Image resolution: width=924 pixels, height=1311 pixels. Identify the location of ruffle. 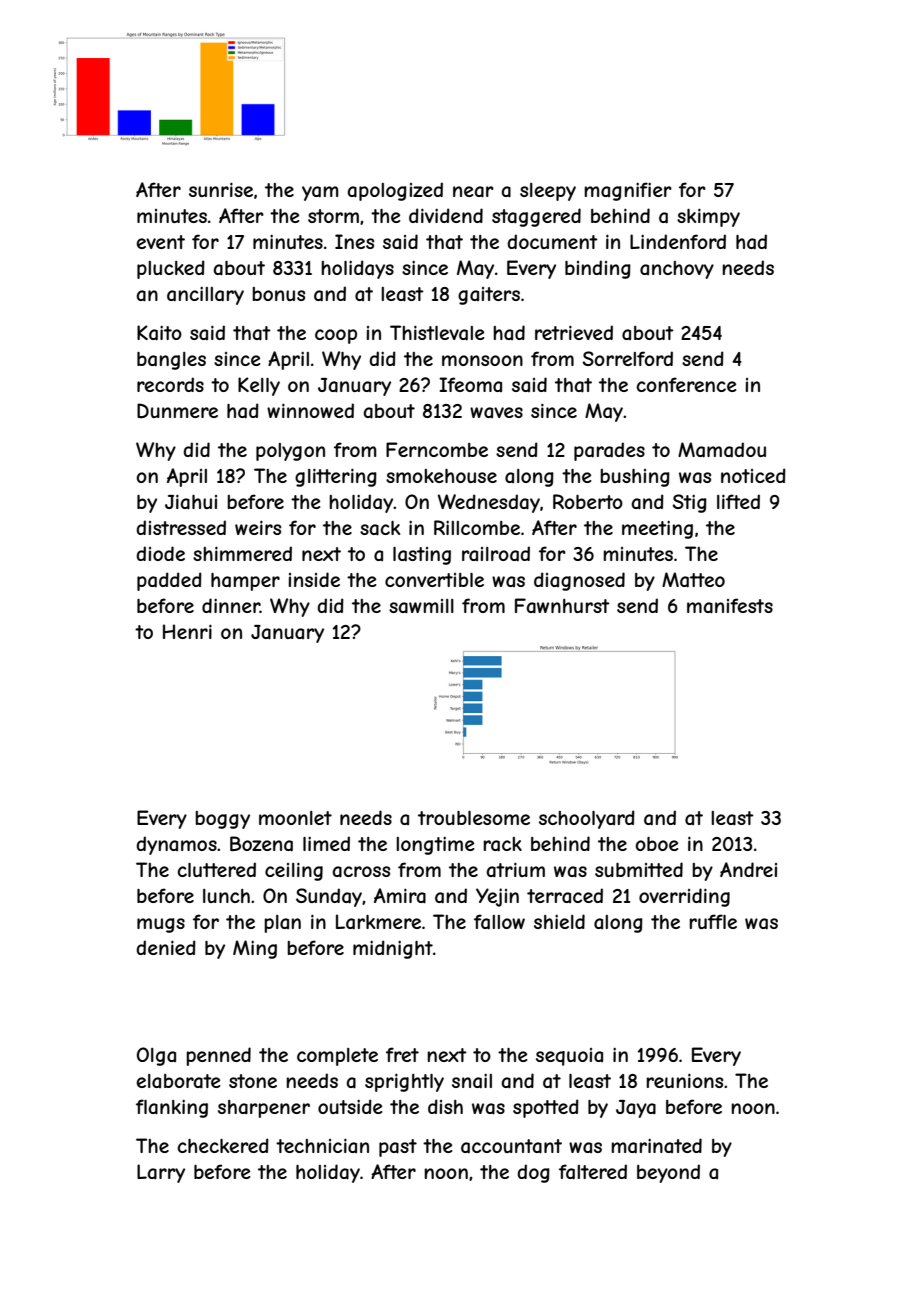
(713, 921).
